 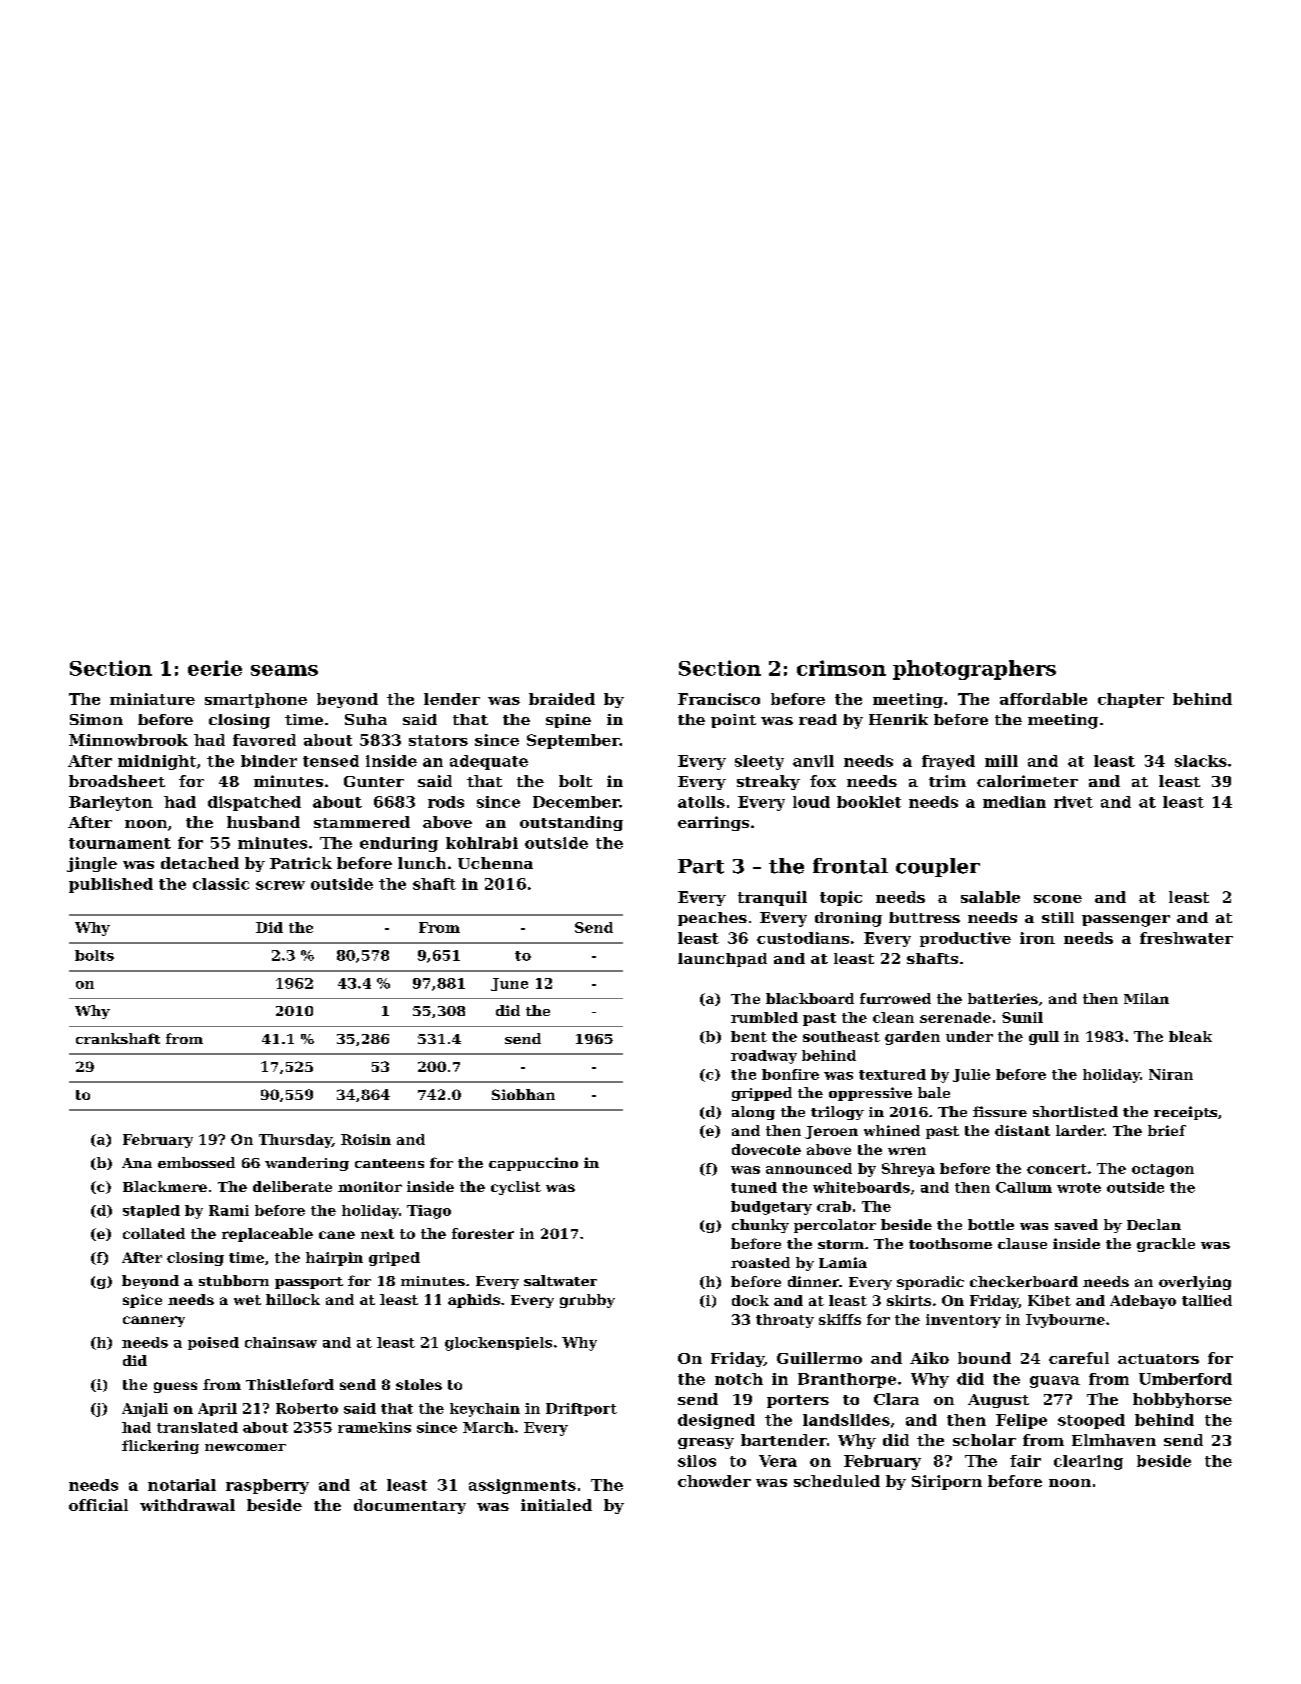 I want to click on Thistleford, so click(x=290, y=1384).
